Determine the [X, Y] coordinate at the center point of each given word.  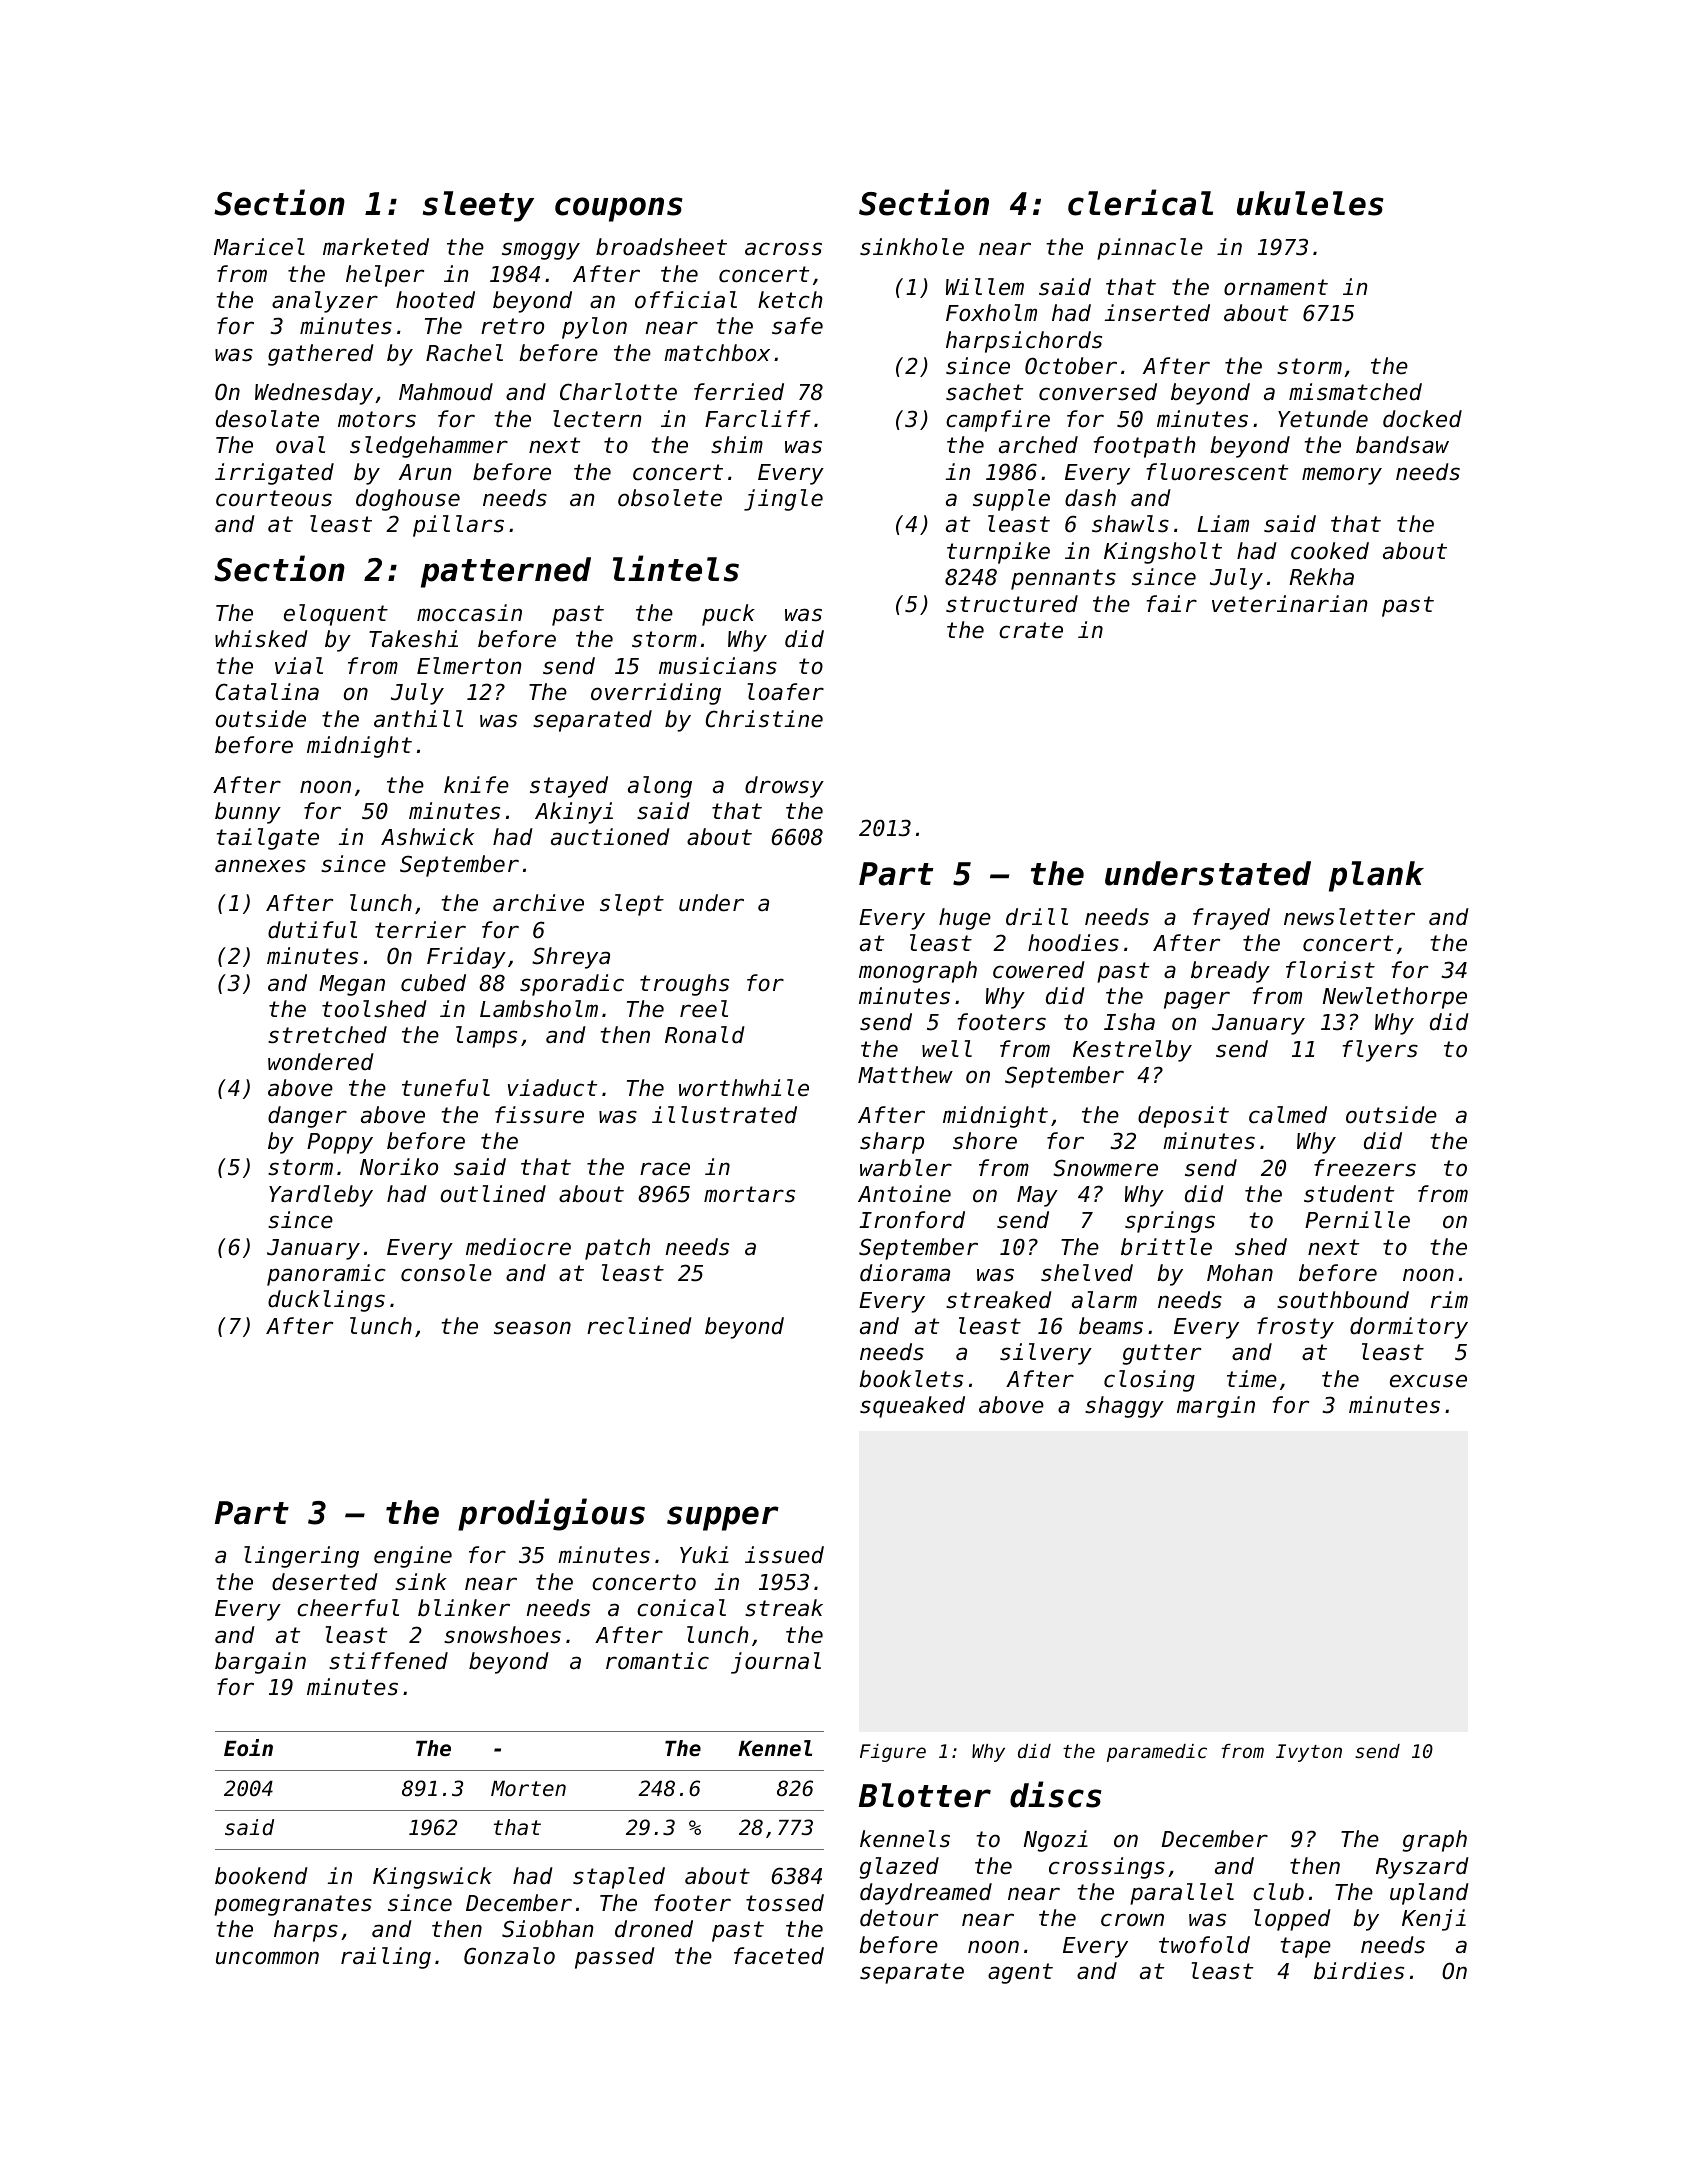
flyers [1380, 1051]
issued [784, 1555]
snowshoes [502, 1635]
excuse [1428, 1381]
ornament [1276, 287]
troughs [684, 985]
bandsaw [1402, 445]
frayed [1231, 919]
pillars [458, 526]
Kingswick [432, 1878]
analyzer [325, 302]
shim [737, 445]
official [686, 300]
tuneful [446, 1088]
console [446, 1273]
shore [985, 1141]
